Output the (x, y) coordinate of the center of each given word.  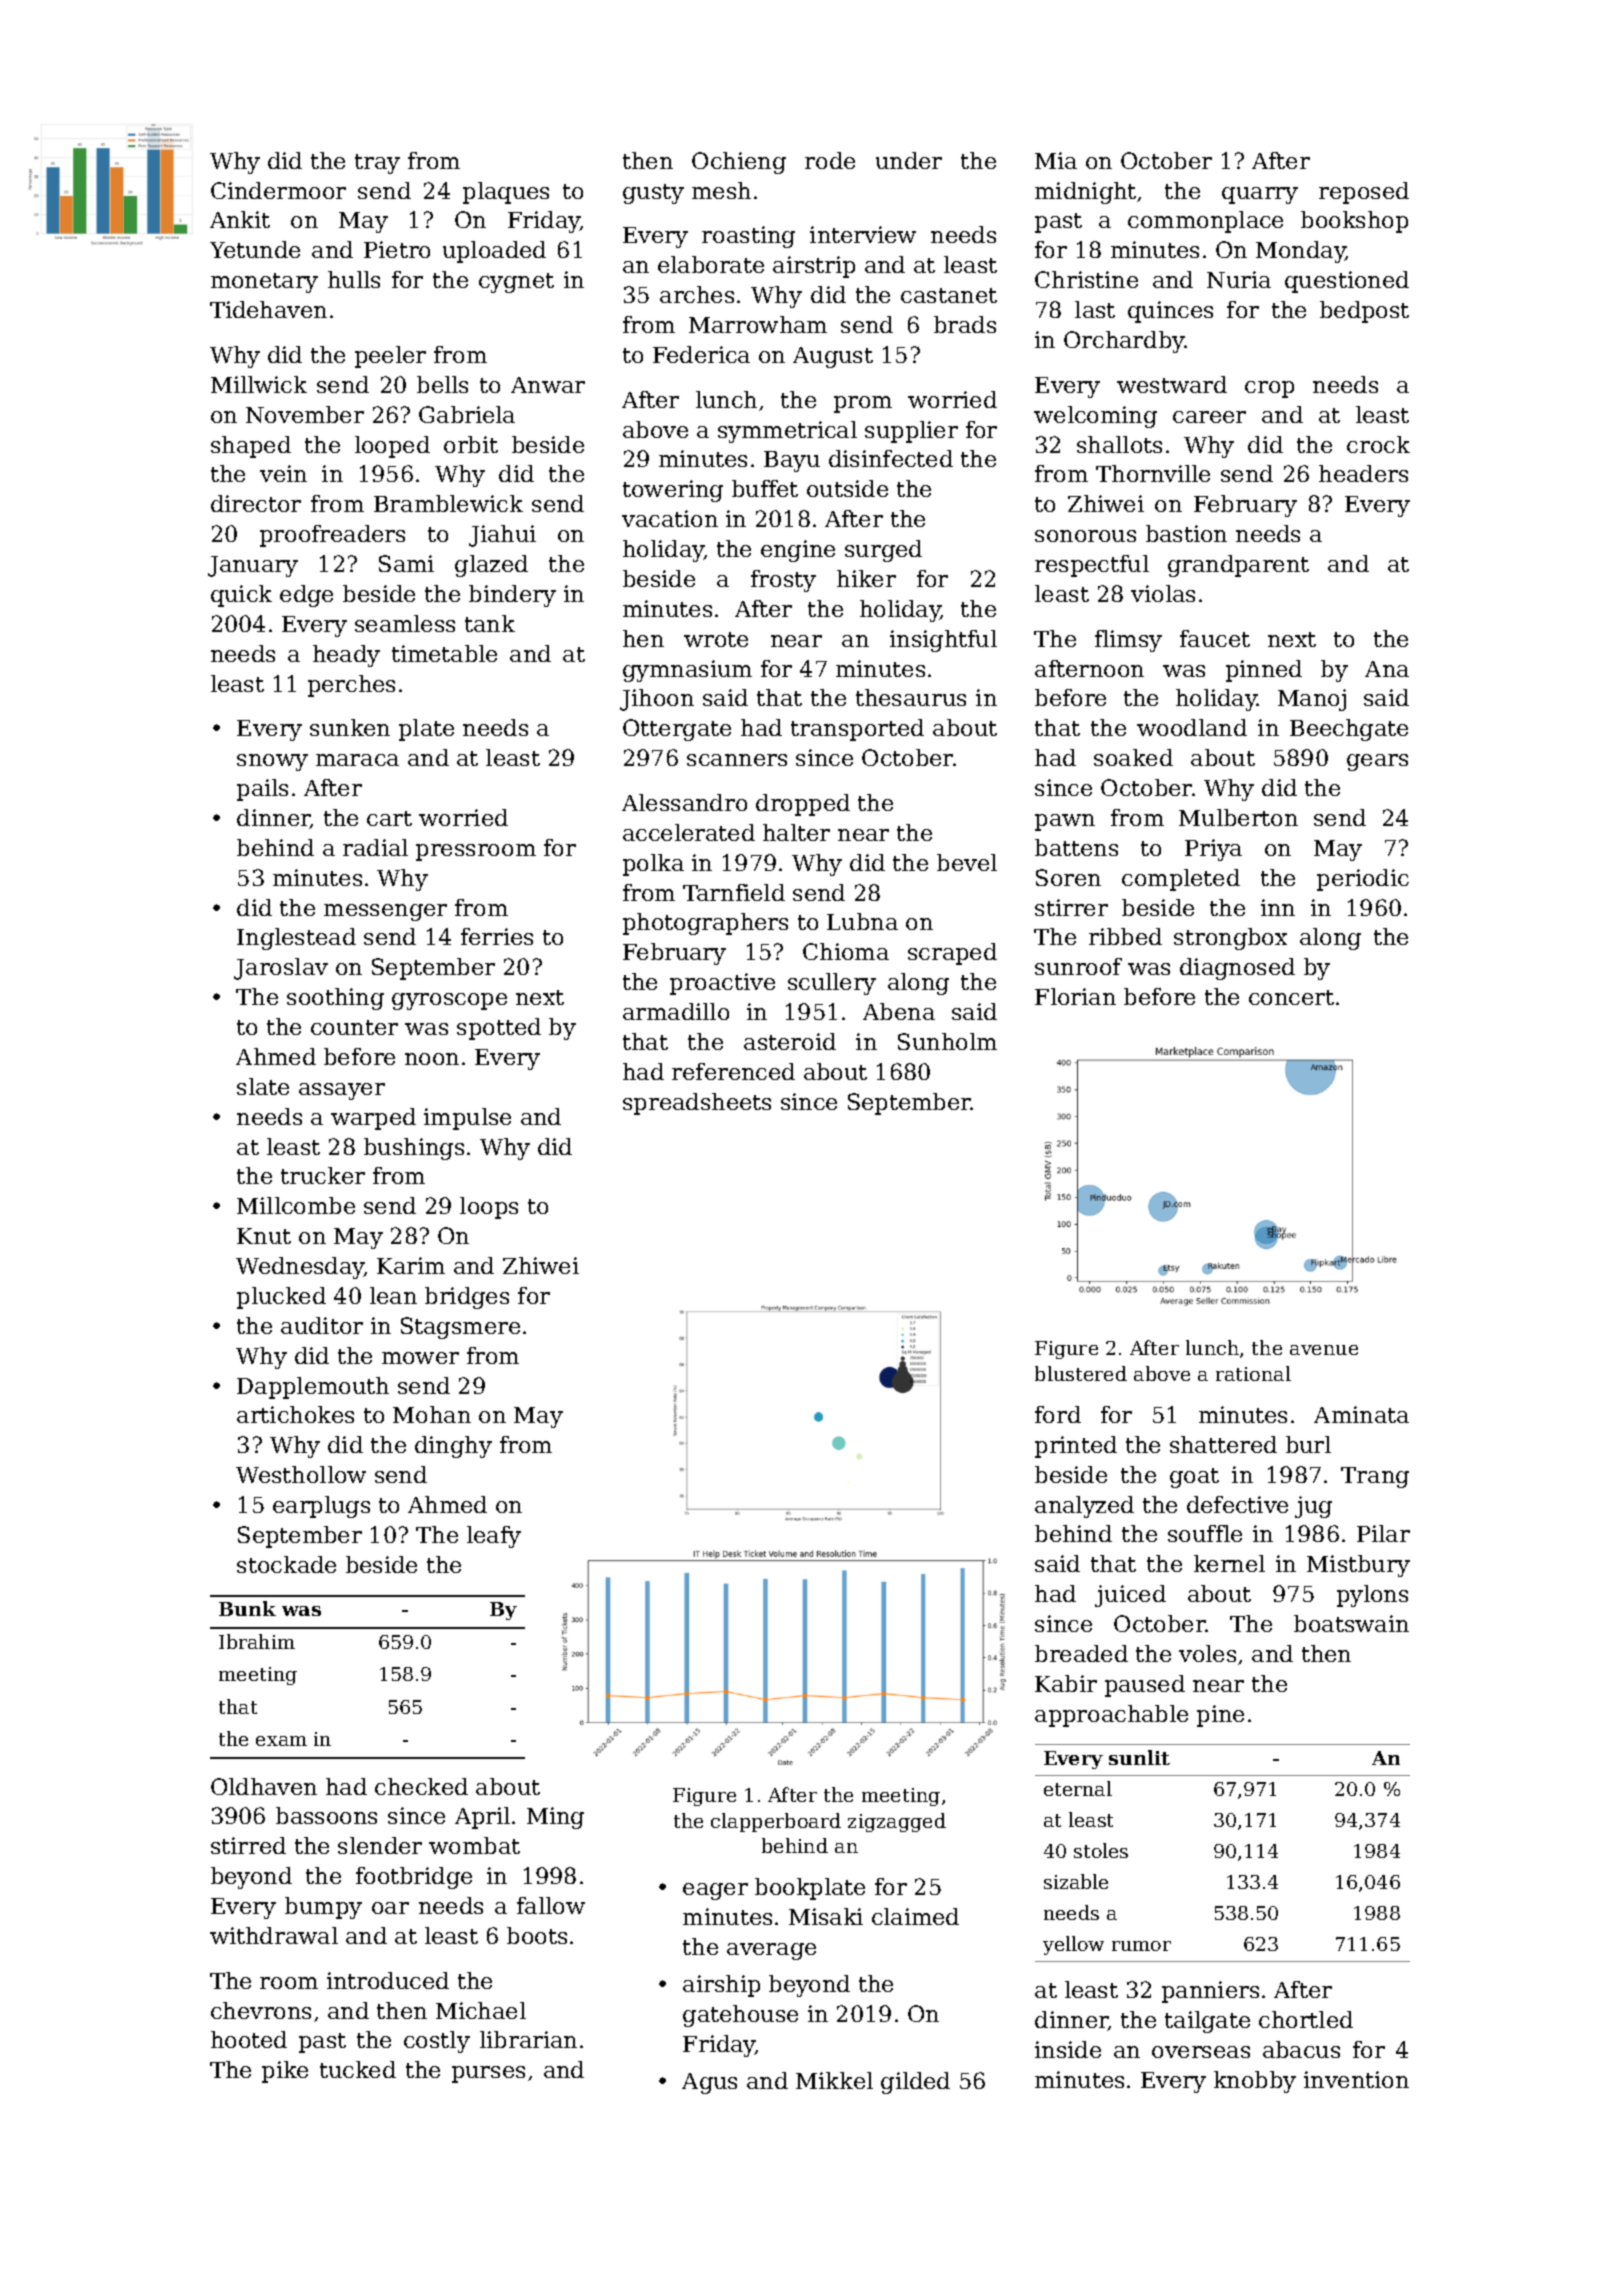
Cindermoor (278, 190)
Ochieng (739, 163)
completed (1181, 880)
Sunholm (947, 1041)
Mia (1056, 160)
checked (421, 1786)
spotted (499, 1029)
